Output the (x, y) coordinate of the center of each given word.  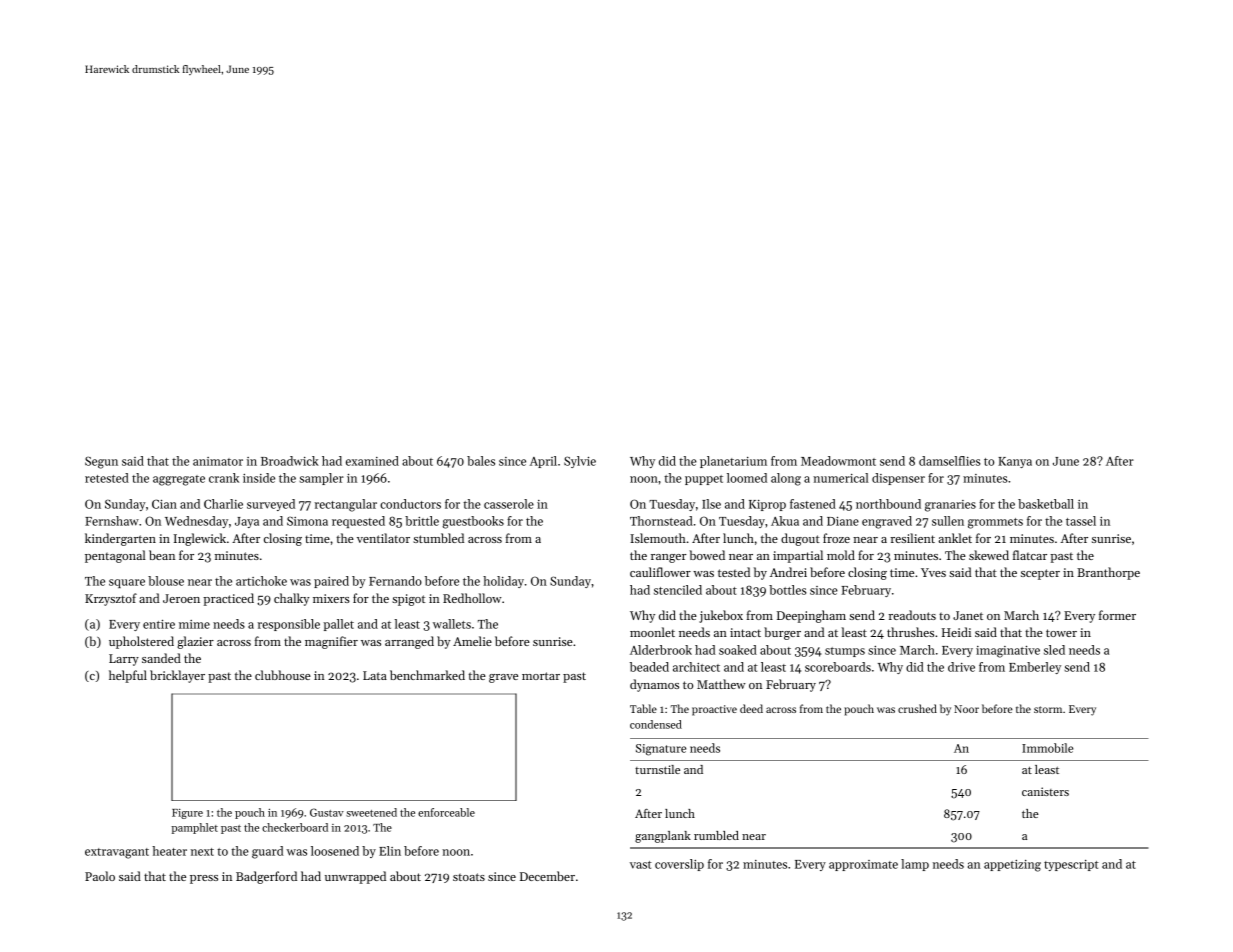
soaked (738, 650)
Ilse (711, 504)
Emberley (1035, 668)
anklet (955, 538)
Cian (164, 504)
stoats (469, 877)
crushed (917, 708)
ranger (669, 558)
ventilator (383, 538)
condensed (656, 724)
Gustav (327, 812)
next (202, 852)
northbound (888, 504)
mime (194, 624)
